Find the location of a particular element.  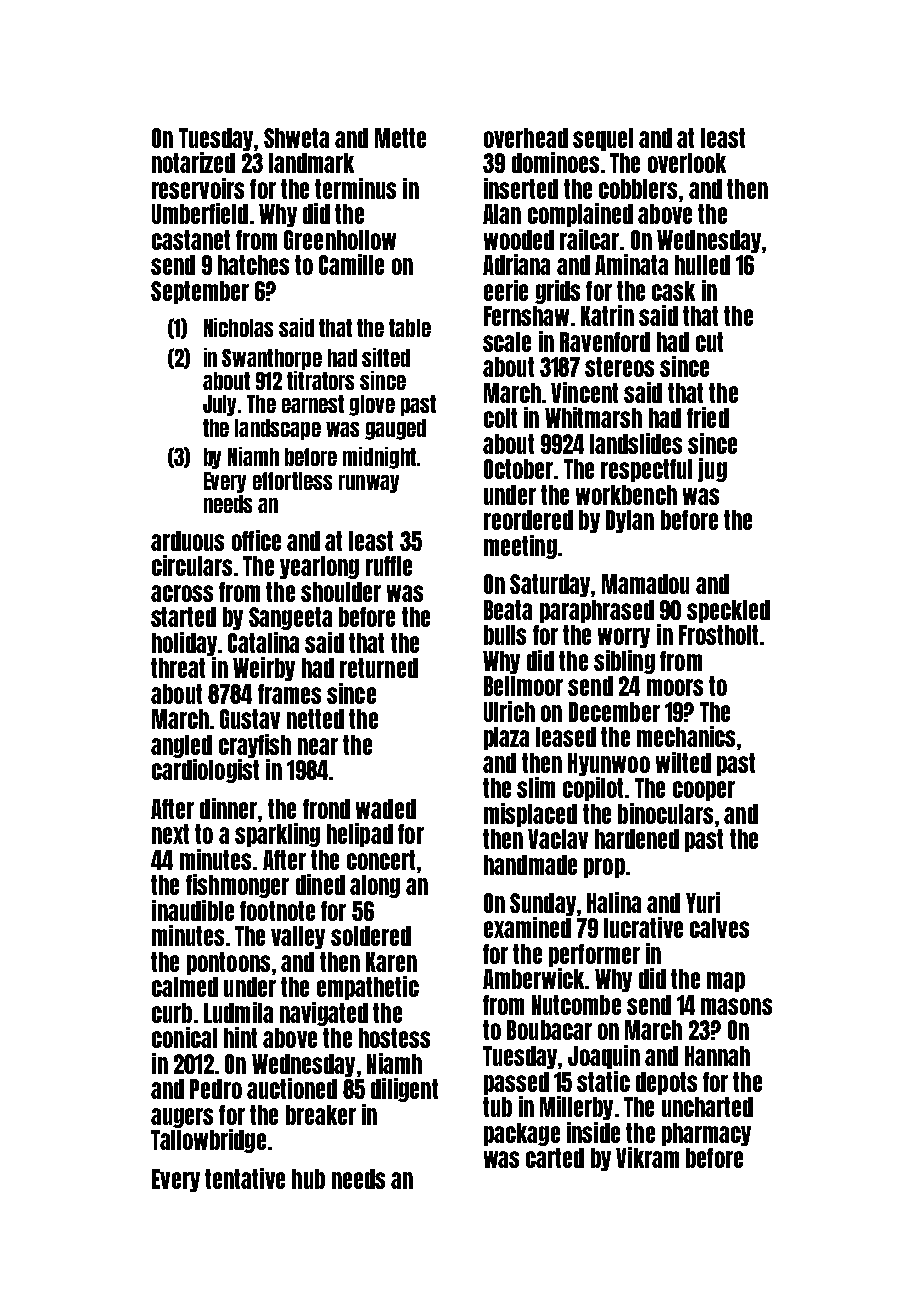

Umberfield is located at coordinates (200, 213).
